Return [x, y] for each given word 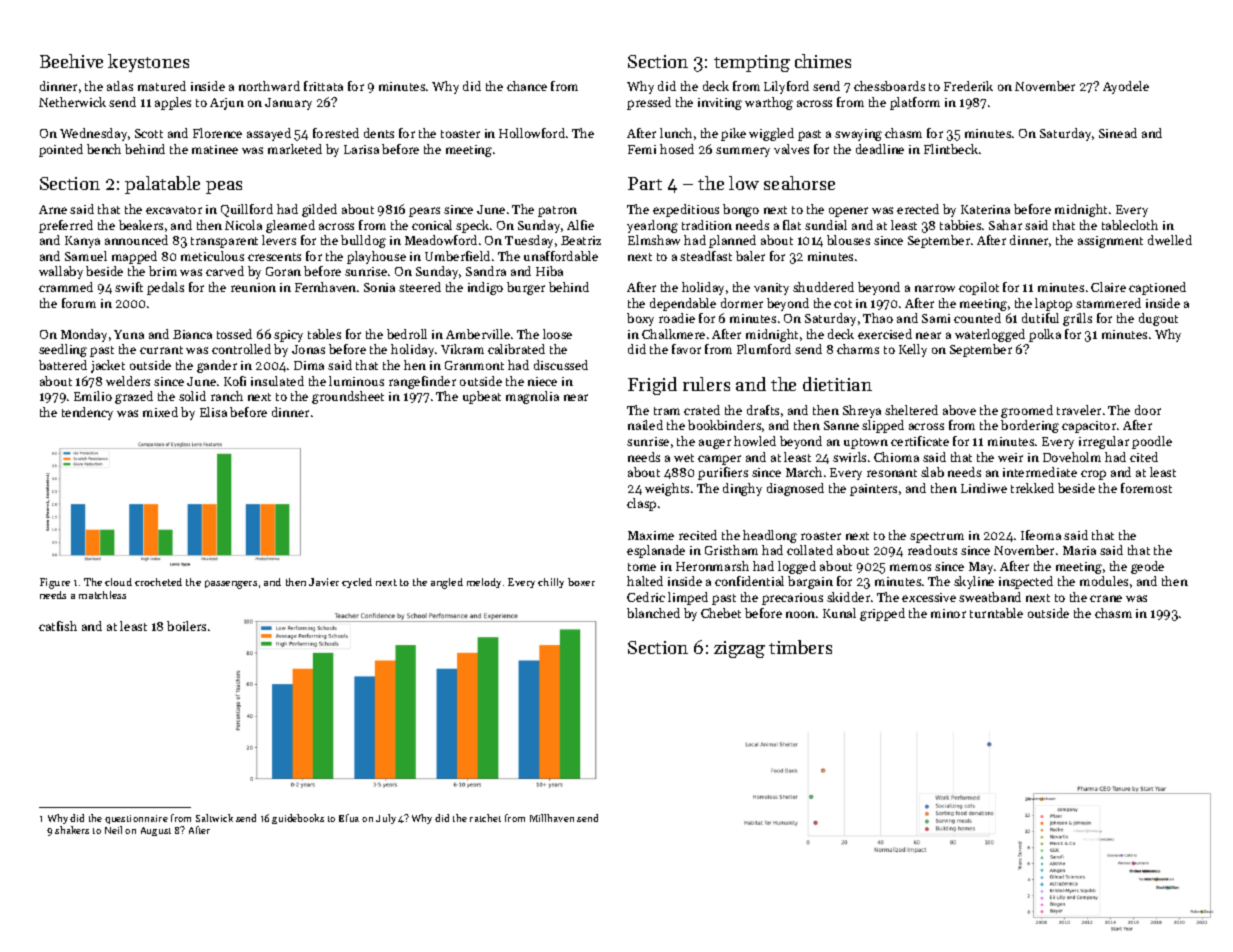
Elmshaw [654, 240]
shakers [72, 830]
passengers [231, 584]
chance [527, 86]
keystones [148, 63]
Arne [53, 209]
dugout [1158, 319]
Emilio [93, 396]
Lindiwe [984, 488]
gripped [882, 614]
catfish [58, 626]
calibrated [516, 349]
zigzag [739, 649]
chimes [823, 61]
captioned [1157, 288]
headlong [770, 536]
